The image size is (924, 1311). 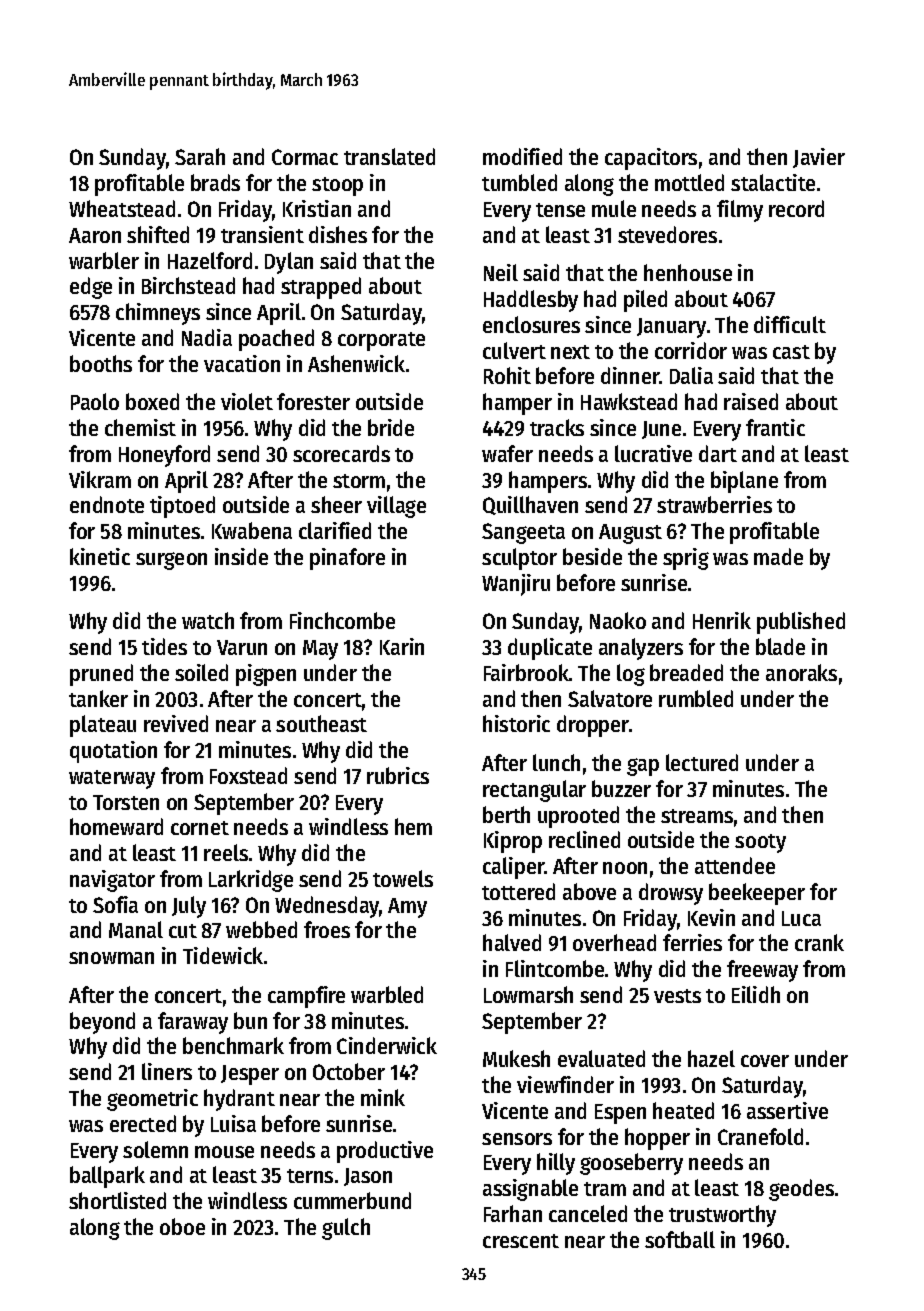 I want to click on Sarah, so click(x=200, y=156).
